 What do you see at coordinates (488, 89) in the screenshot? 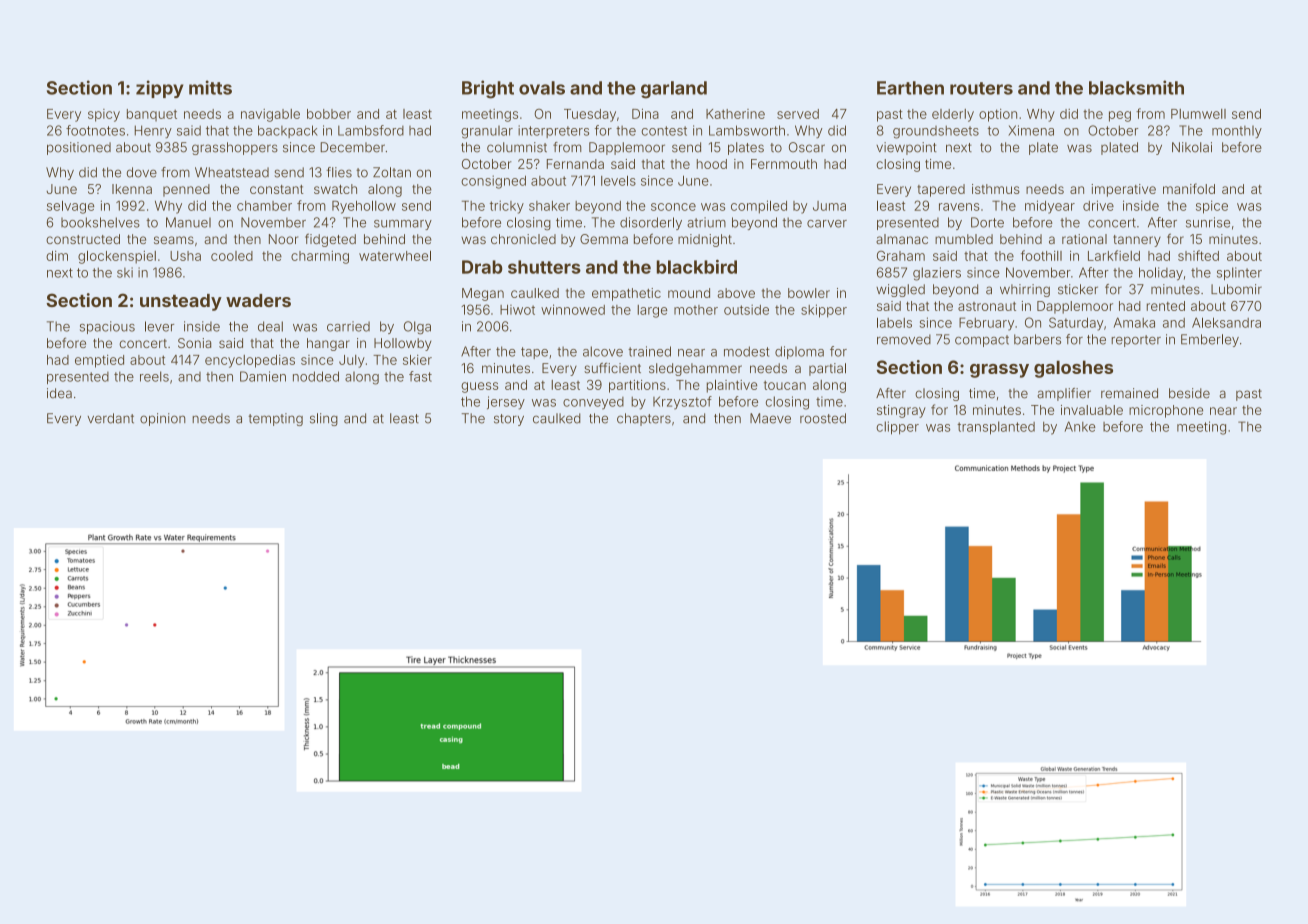
I see `Bright` at bounding box center [488, 89].
